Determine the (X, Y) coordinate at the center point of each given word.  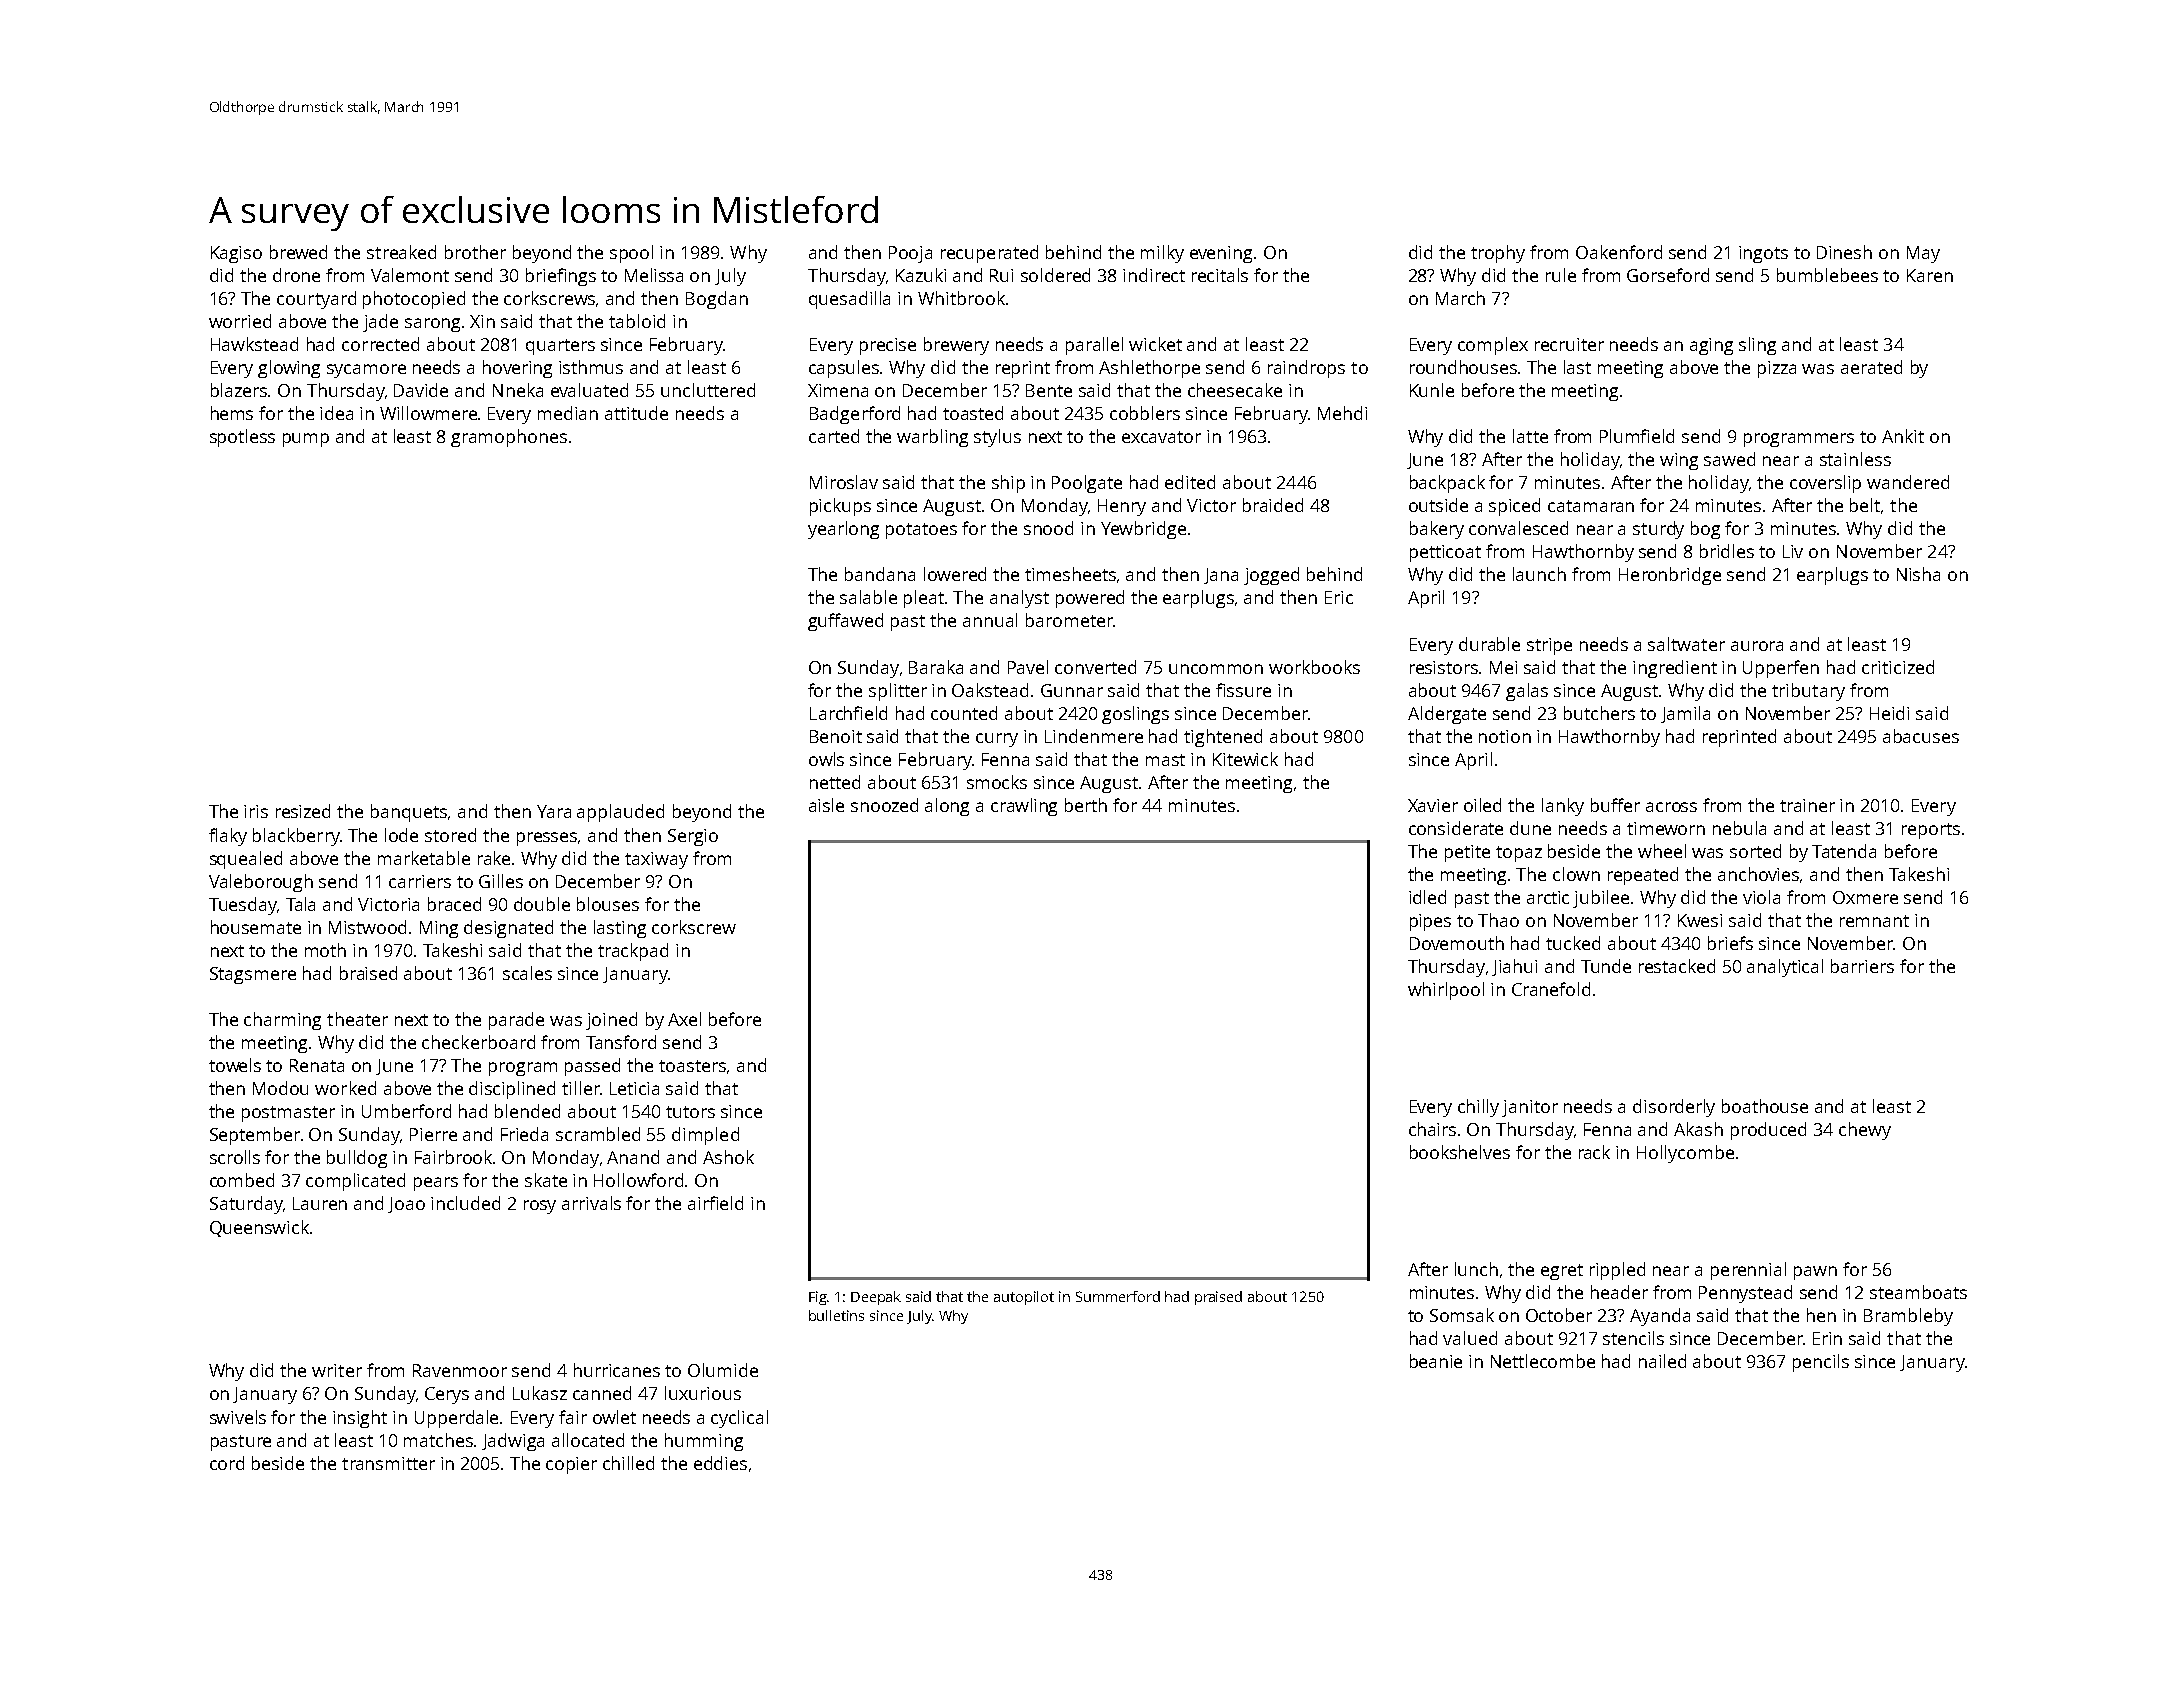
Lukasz (540, 1393)
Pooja (910, 254)
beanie (1436, 1361)
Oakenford (1619, 252)
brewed (298, 252)
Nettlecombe (1543, 1361)
